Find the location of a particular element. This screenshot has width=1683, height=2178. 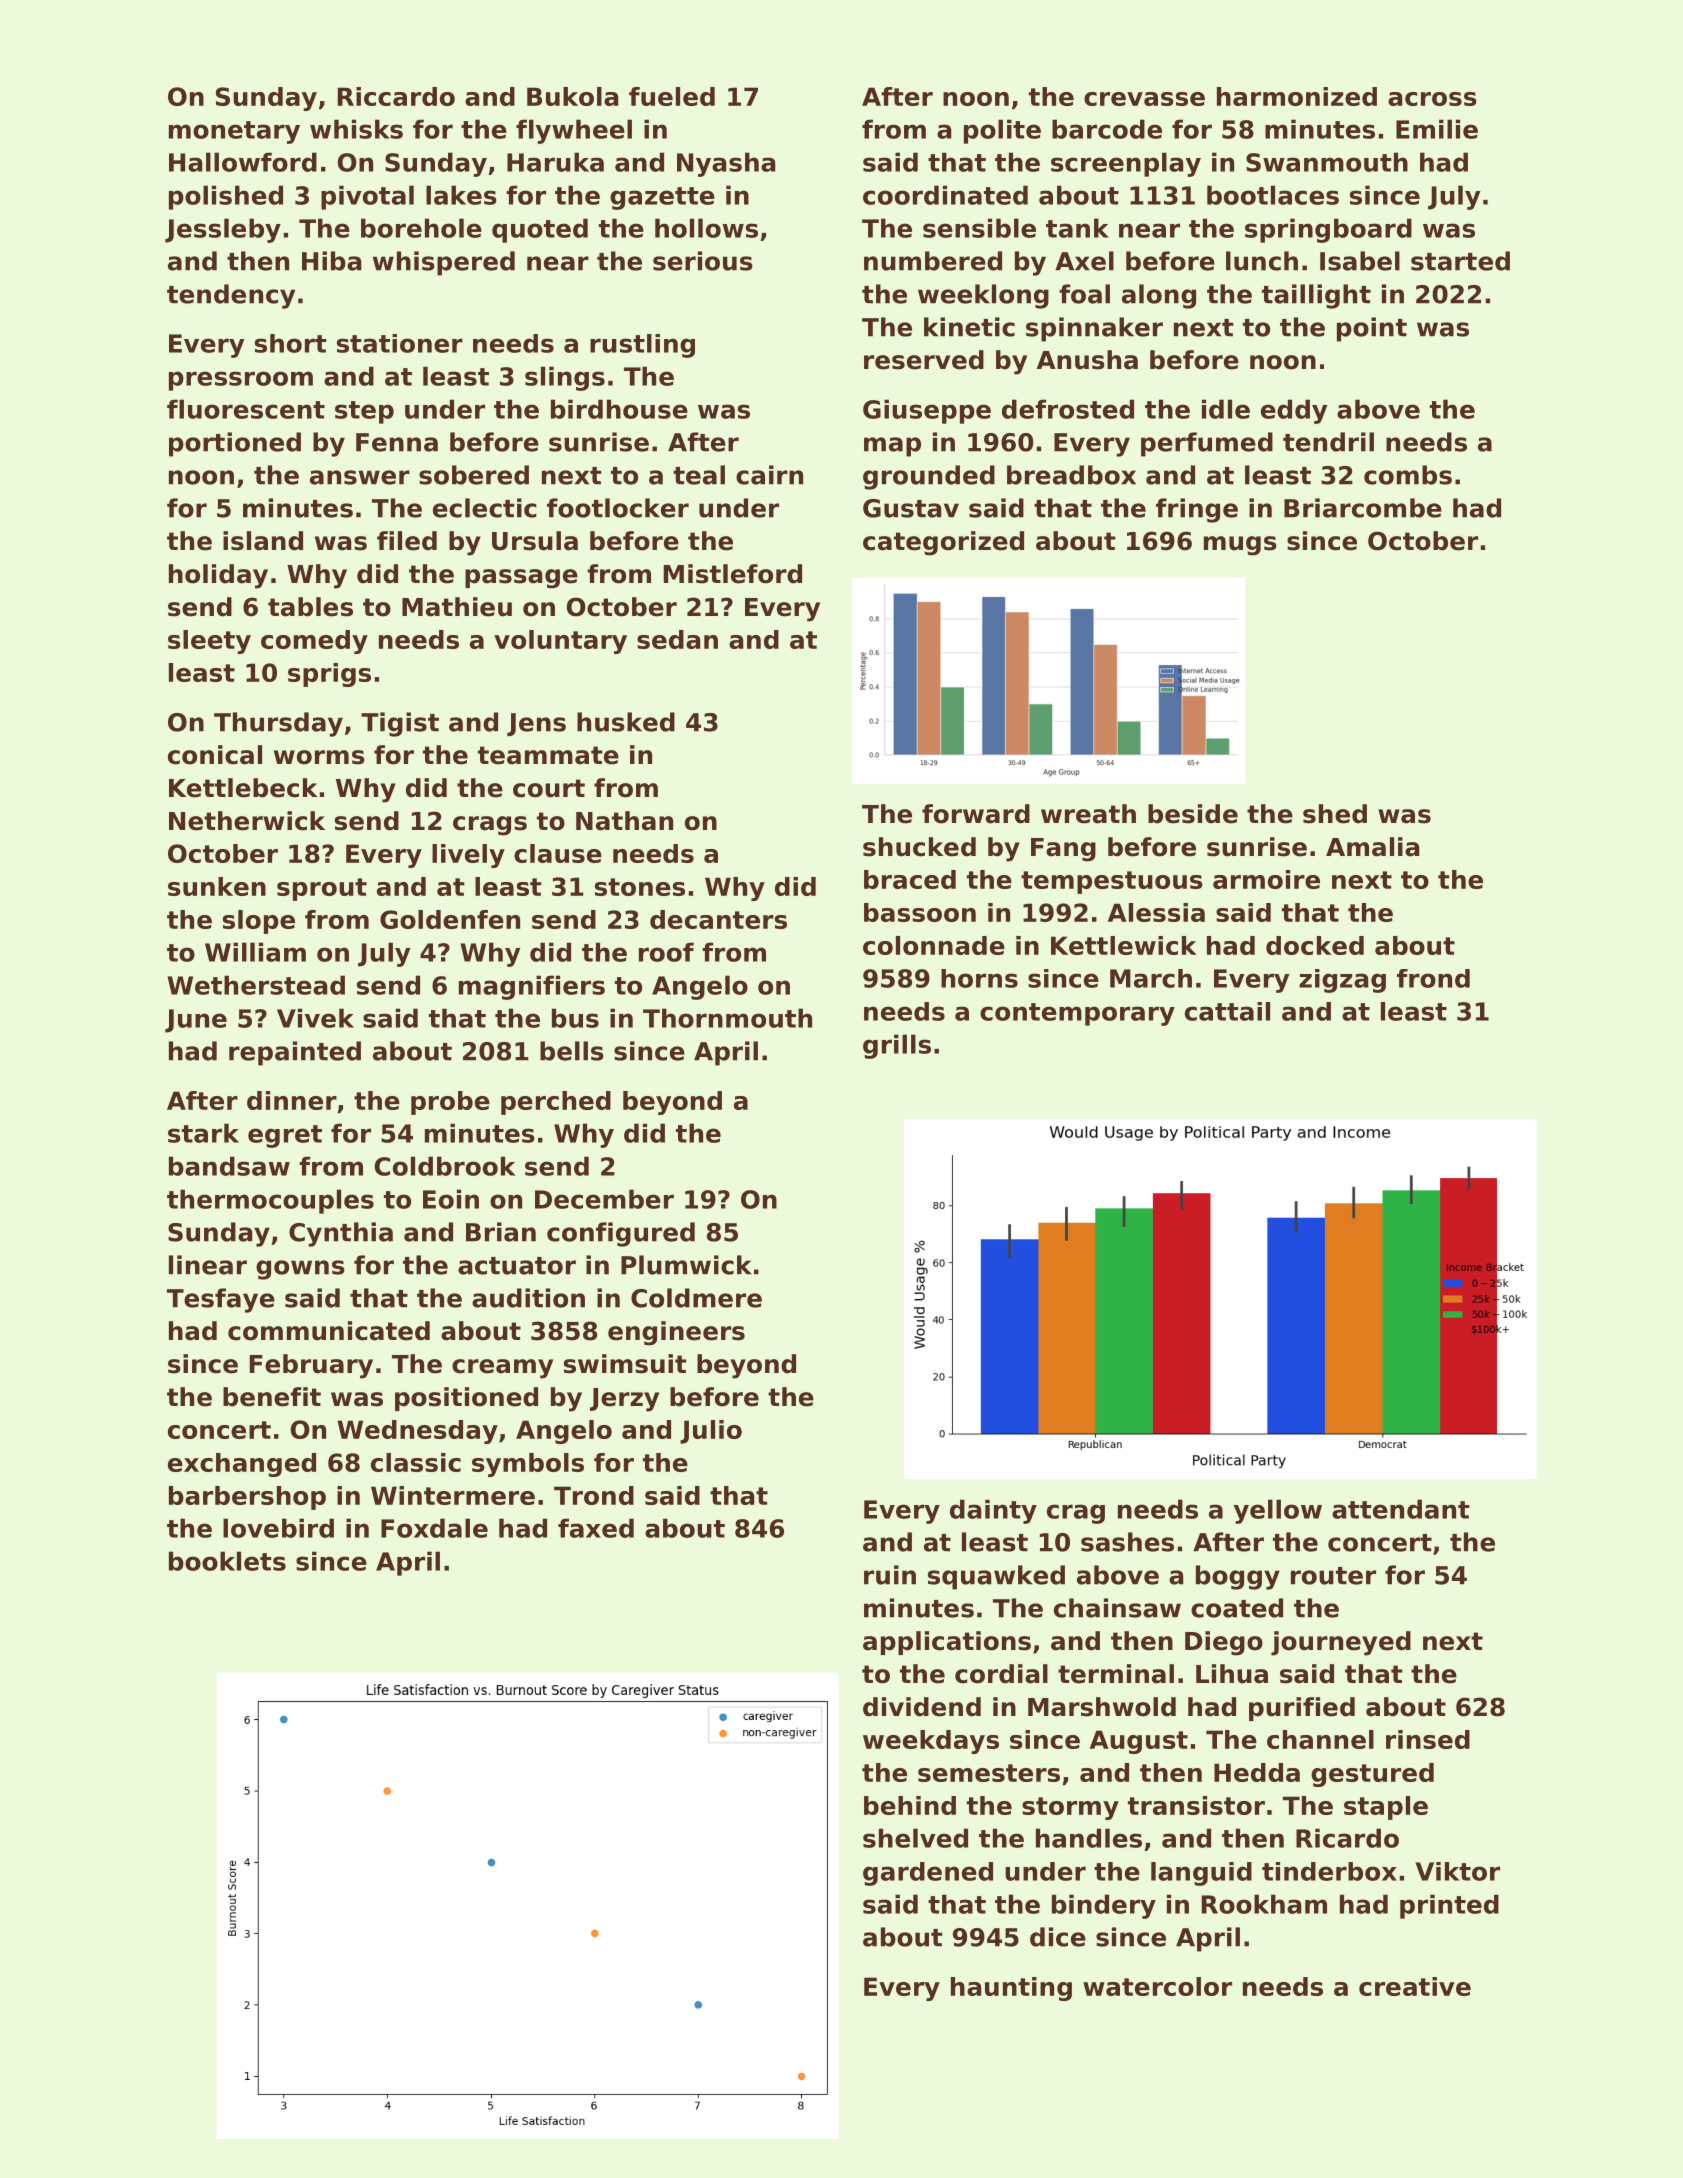

Mistleford is located at coordinates (733, 574).
